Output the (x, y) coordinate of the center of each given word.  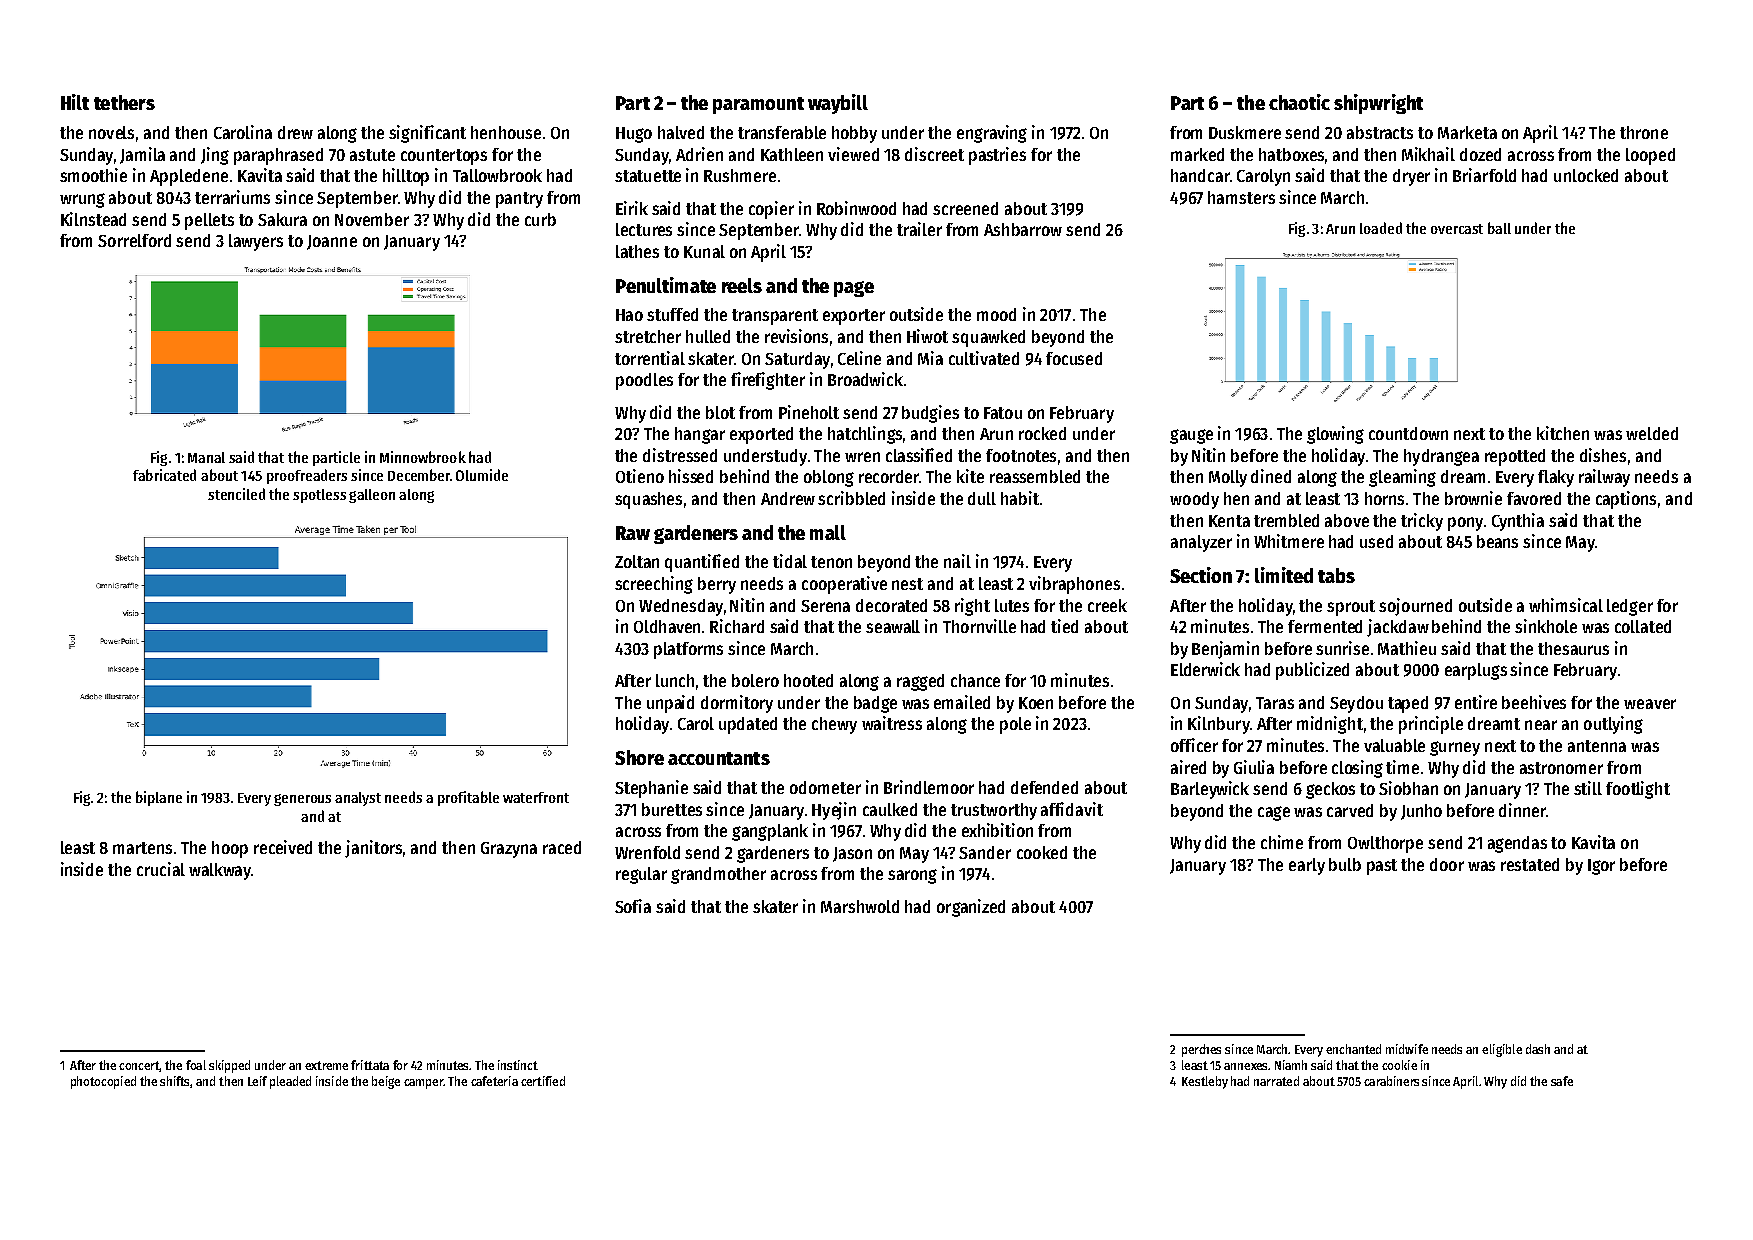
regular (641, 875)
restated (1530, 864)
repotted (1515, 457)
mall (828, 532)
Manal (206, 457)
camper (423, 1084)
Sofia (633, 906)
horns (1384, 498)
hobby (854, 134)
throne (1644, 132)
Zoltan (637, 561)
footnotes (1021, 455)
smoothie (93, 175)
